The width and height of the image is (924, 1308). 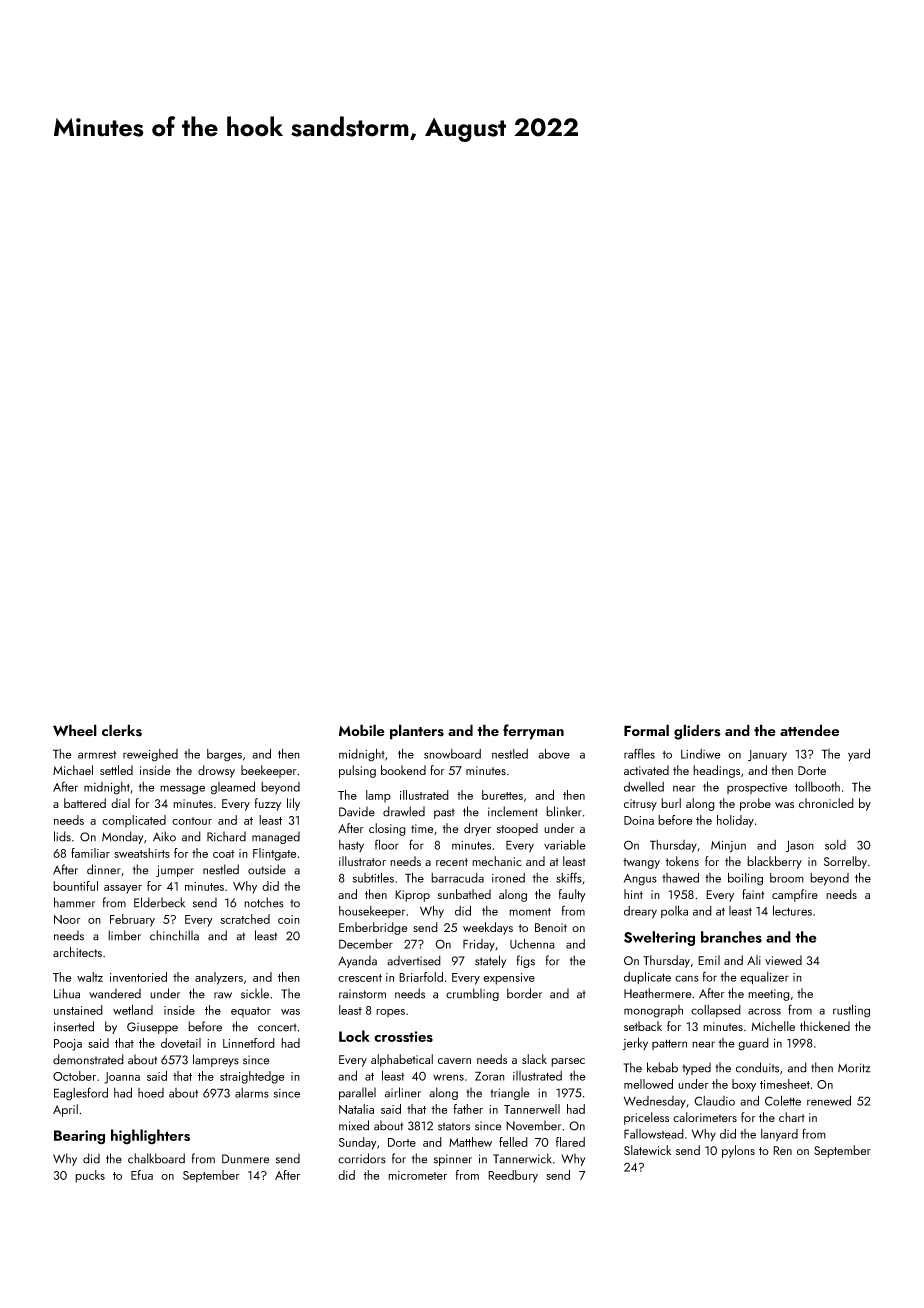 What do you see at coordinates (809, 730) in the image?
I see `attendee` at bounding box center [809, 730].
